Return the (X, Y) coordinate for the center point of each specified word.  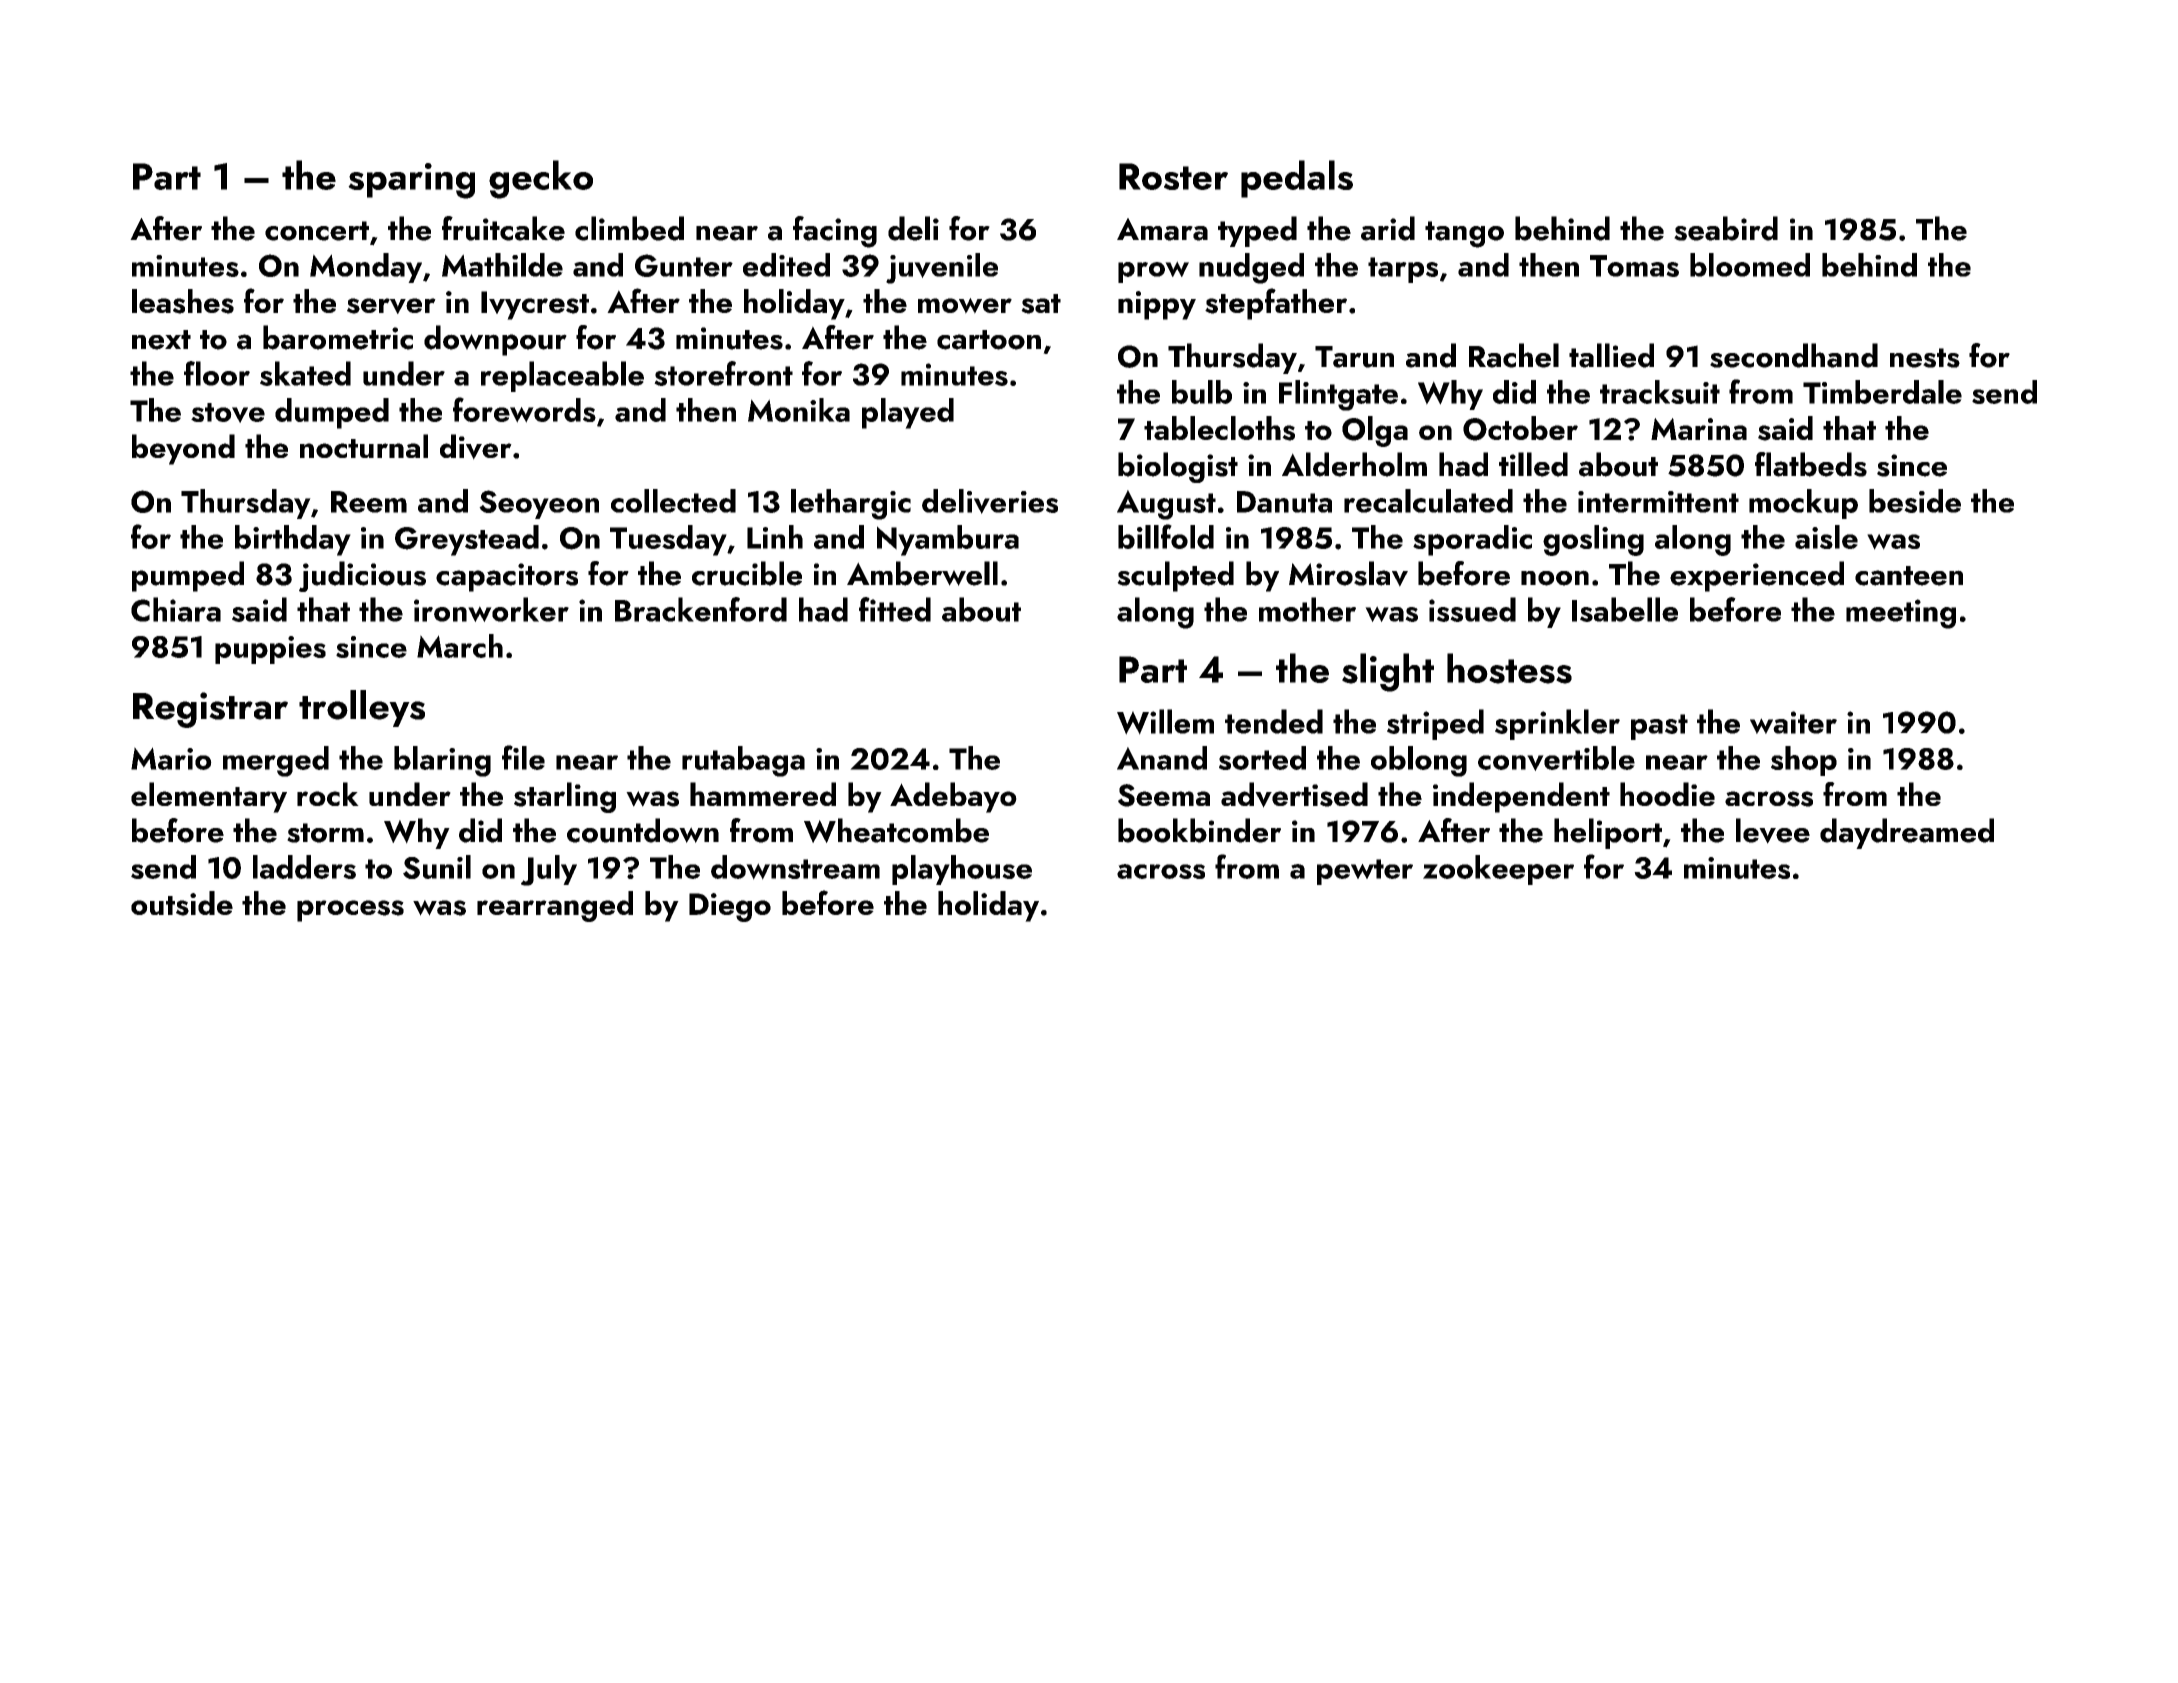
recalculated (1428, 501)
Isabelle (1625, 609)
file (523, 757)
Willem (1165, 722)
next (161, 340)
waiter (1793, 722)
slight (1388, 672)
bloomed (1750, 265)
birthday (293, 540)
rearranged (555, 906)
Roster (1173, 176)
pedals (1297, 179)
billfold (1166, 536)
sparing (411, 181)
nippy (1157, 305)
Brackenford (701, 609)
